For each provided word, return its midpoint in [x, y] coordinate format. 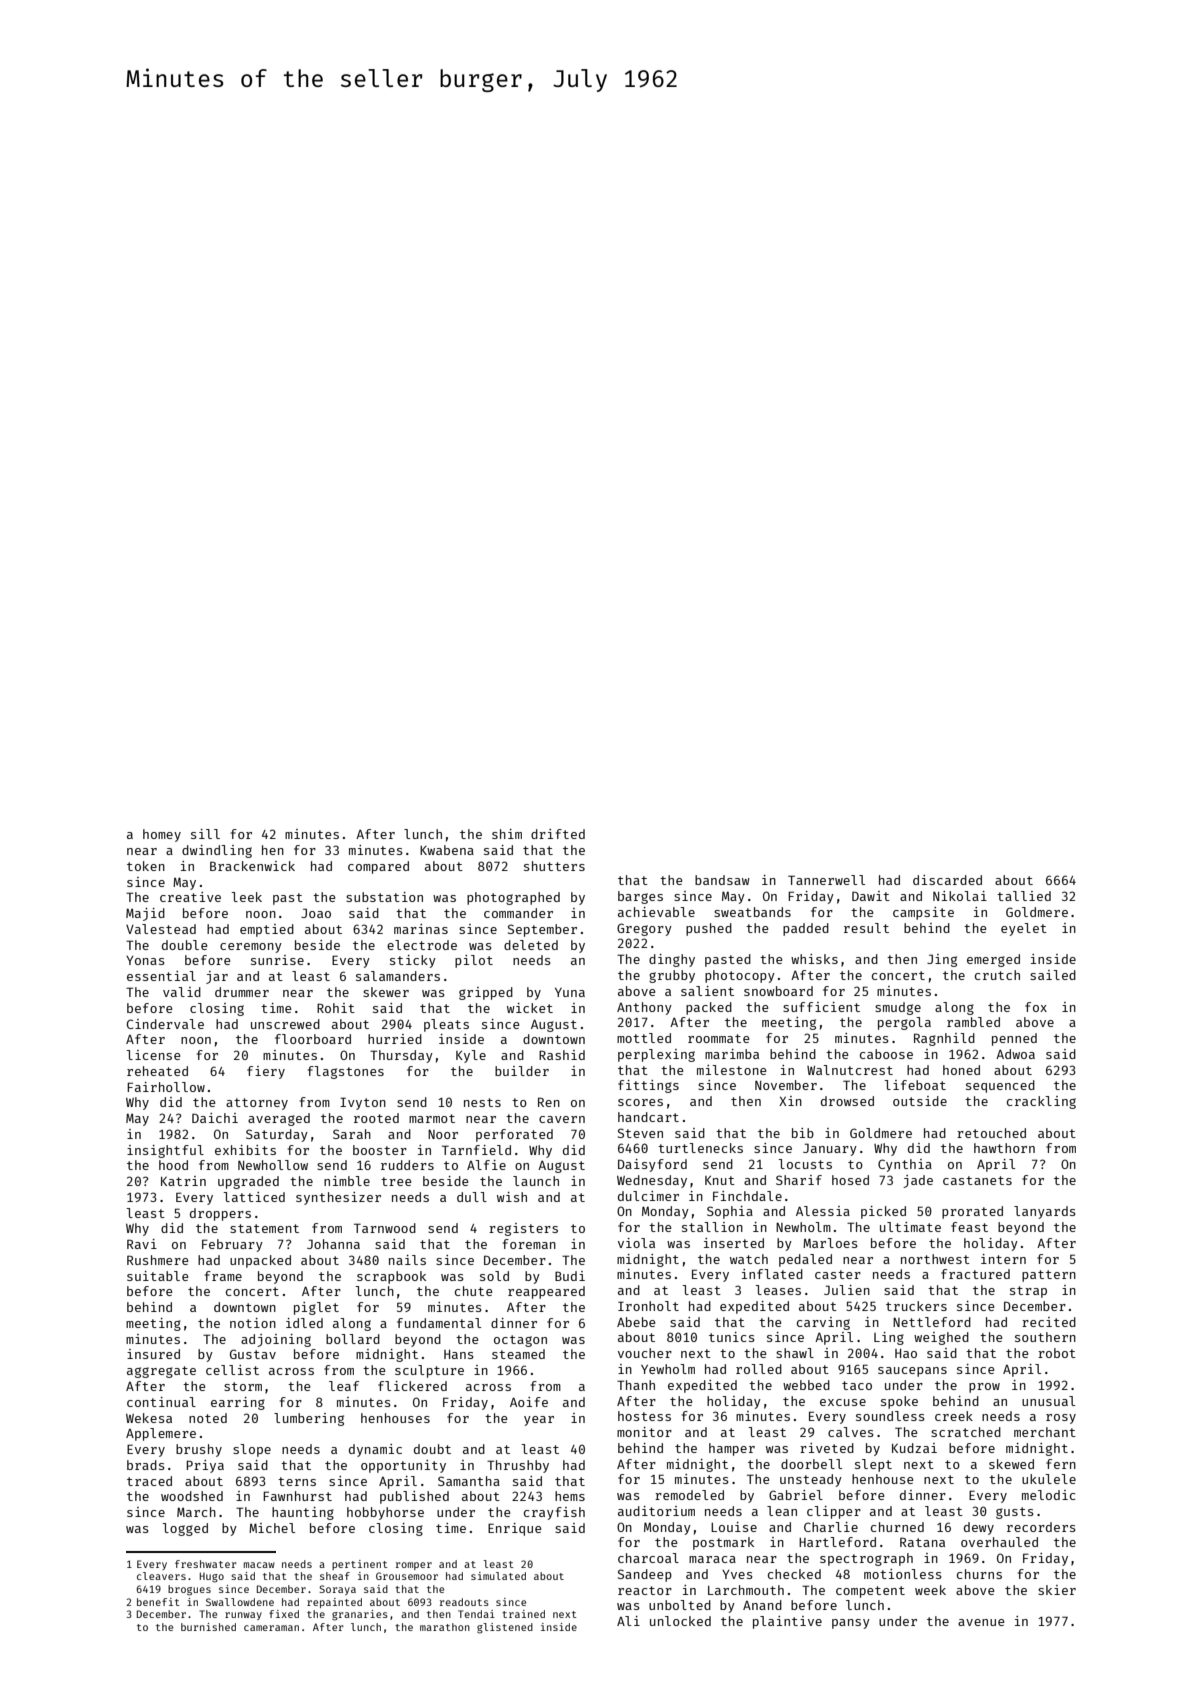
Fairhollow [166, 1087]
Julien [847, 1290]
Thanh [636, 1385]
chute [474, 1291]
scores [640, 1102]
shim [507, 834]
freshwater [206, 1564]
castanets [977, 1180]
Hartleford [837, 1542]
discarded [947, 880]
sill [205, 834]
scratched [966, 1432]
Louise [734, 1527]
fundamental [439, 1323]
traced [149, 1481]
